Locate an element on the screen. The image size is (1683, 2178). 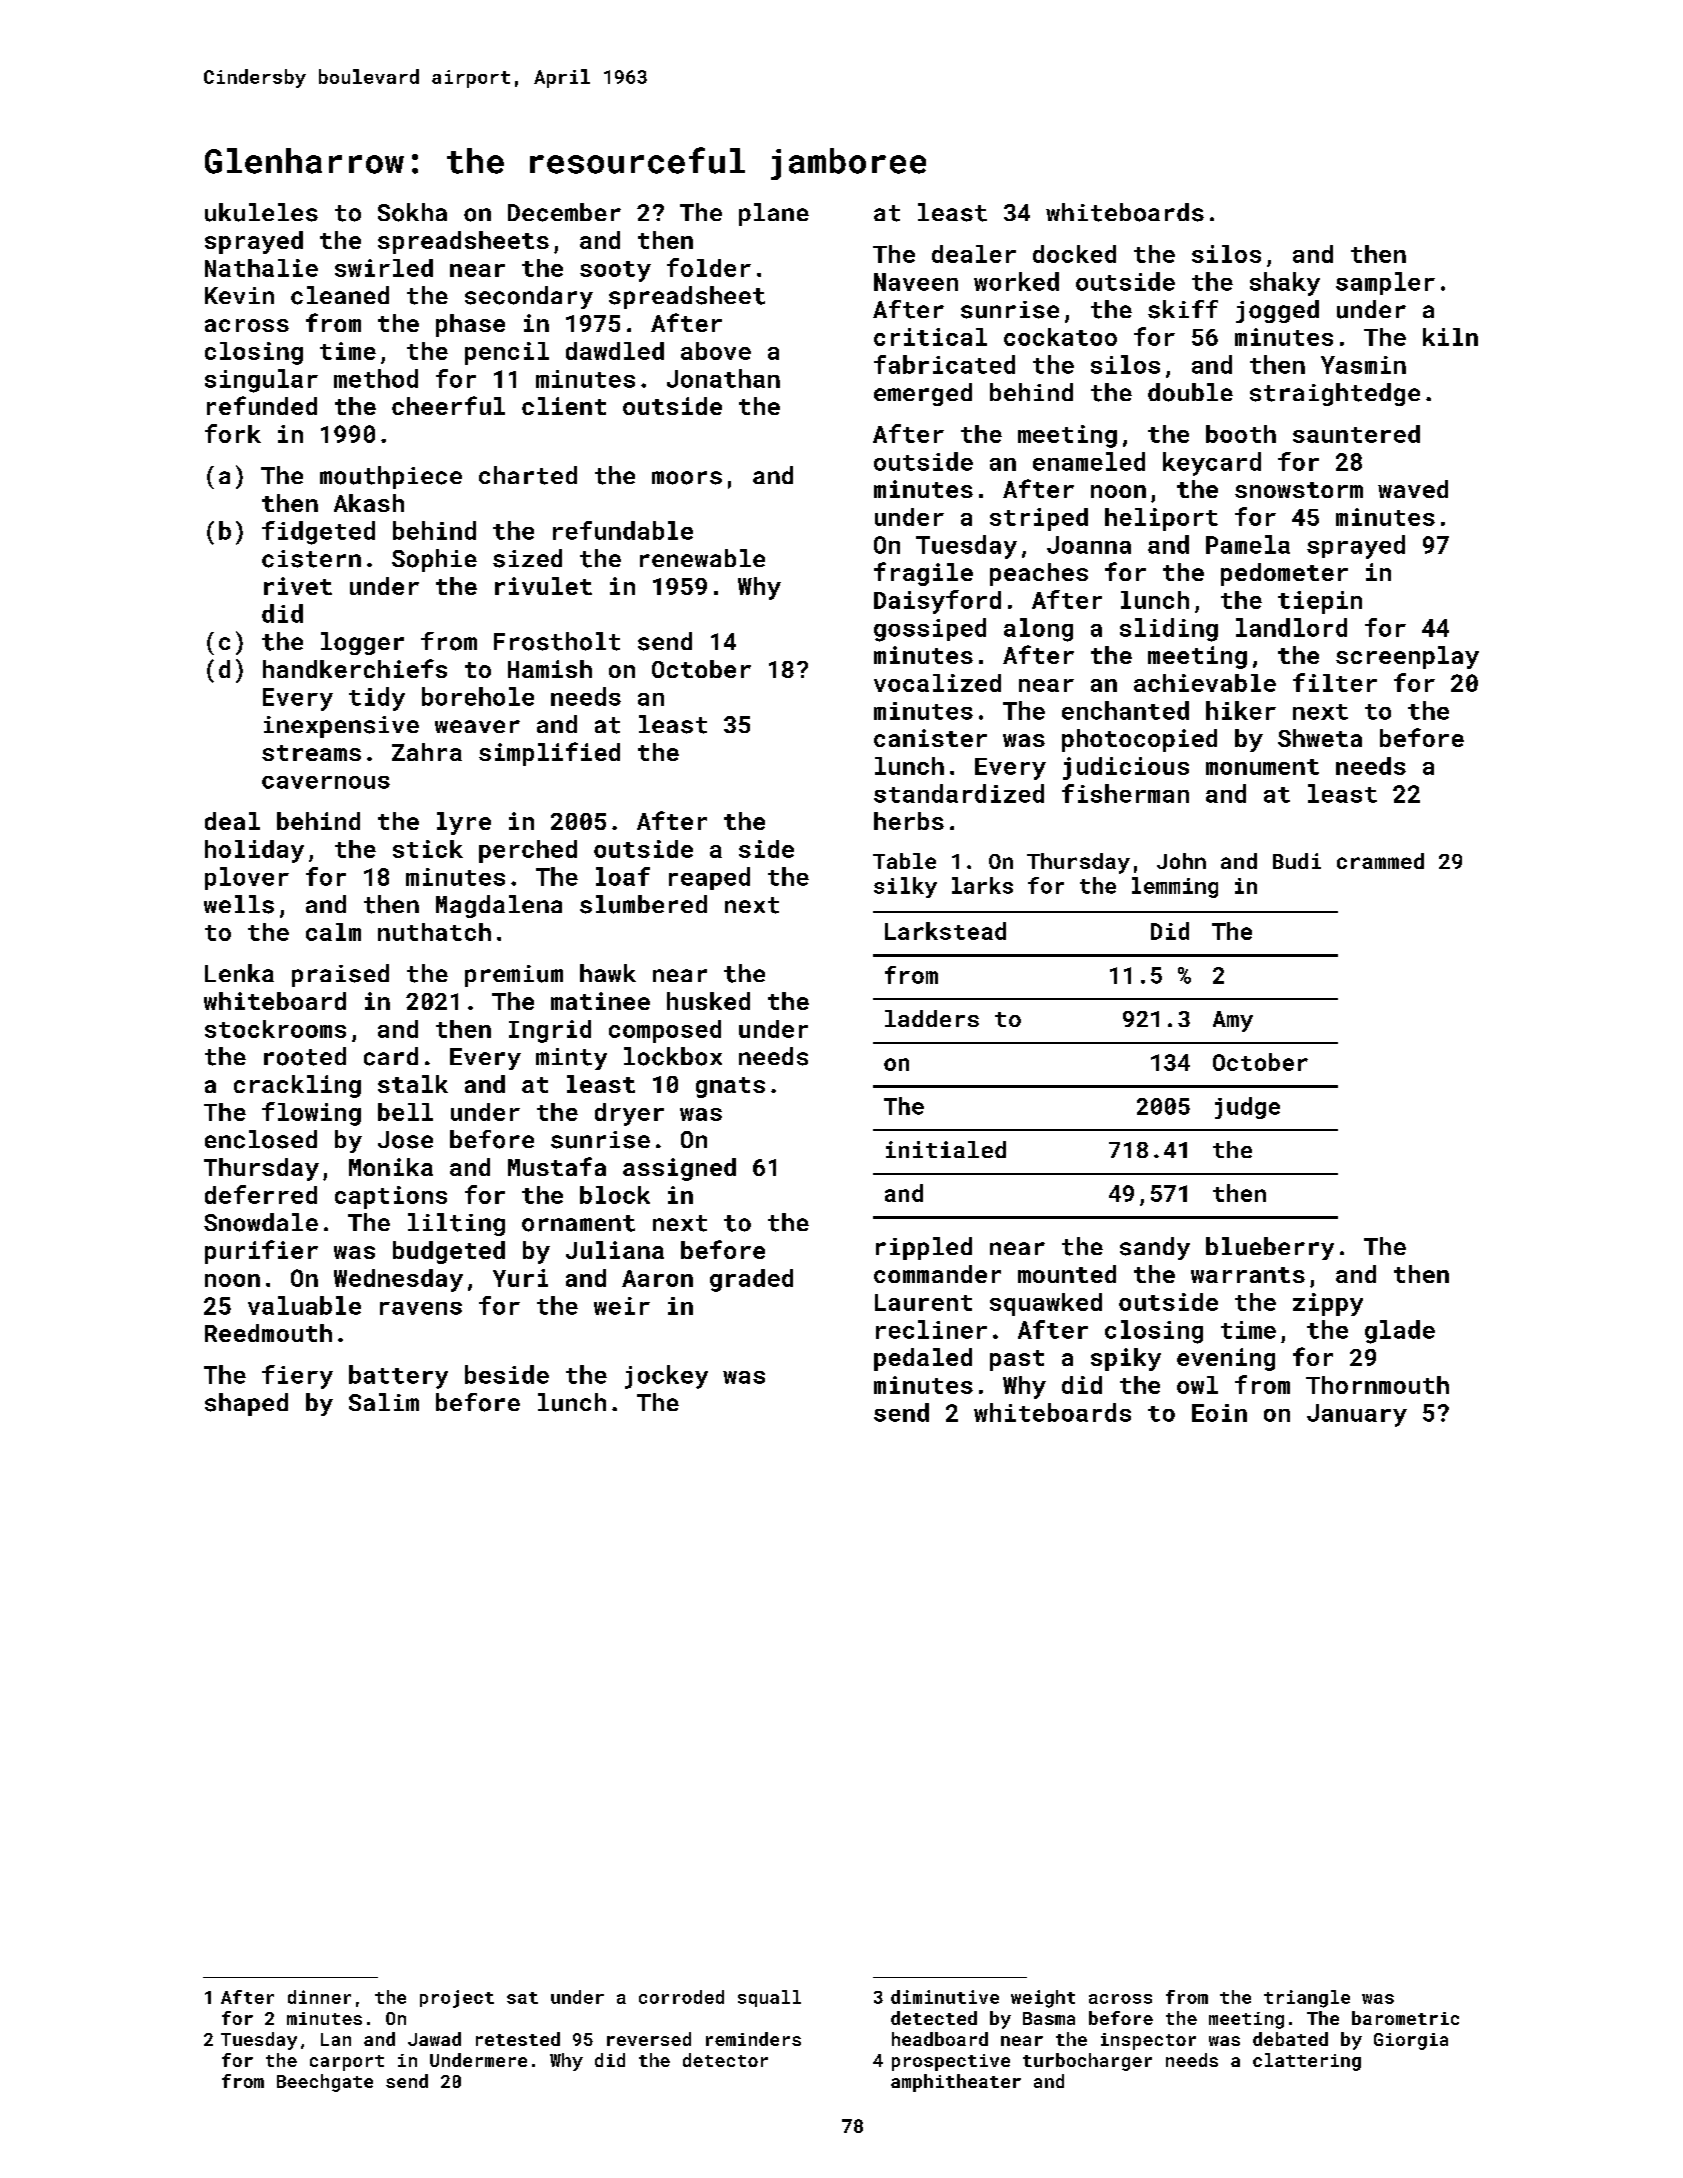
amphitheater is located at coordinates (956, 2083).
